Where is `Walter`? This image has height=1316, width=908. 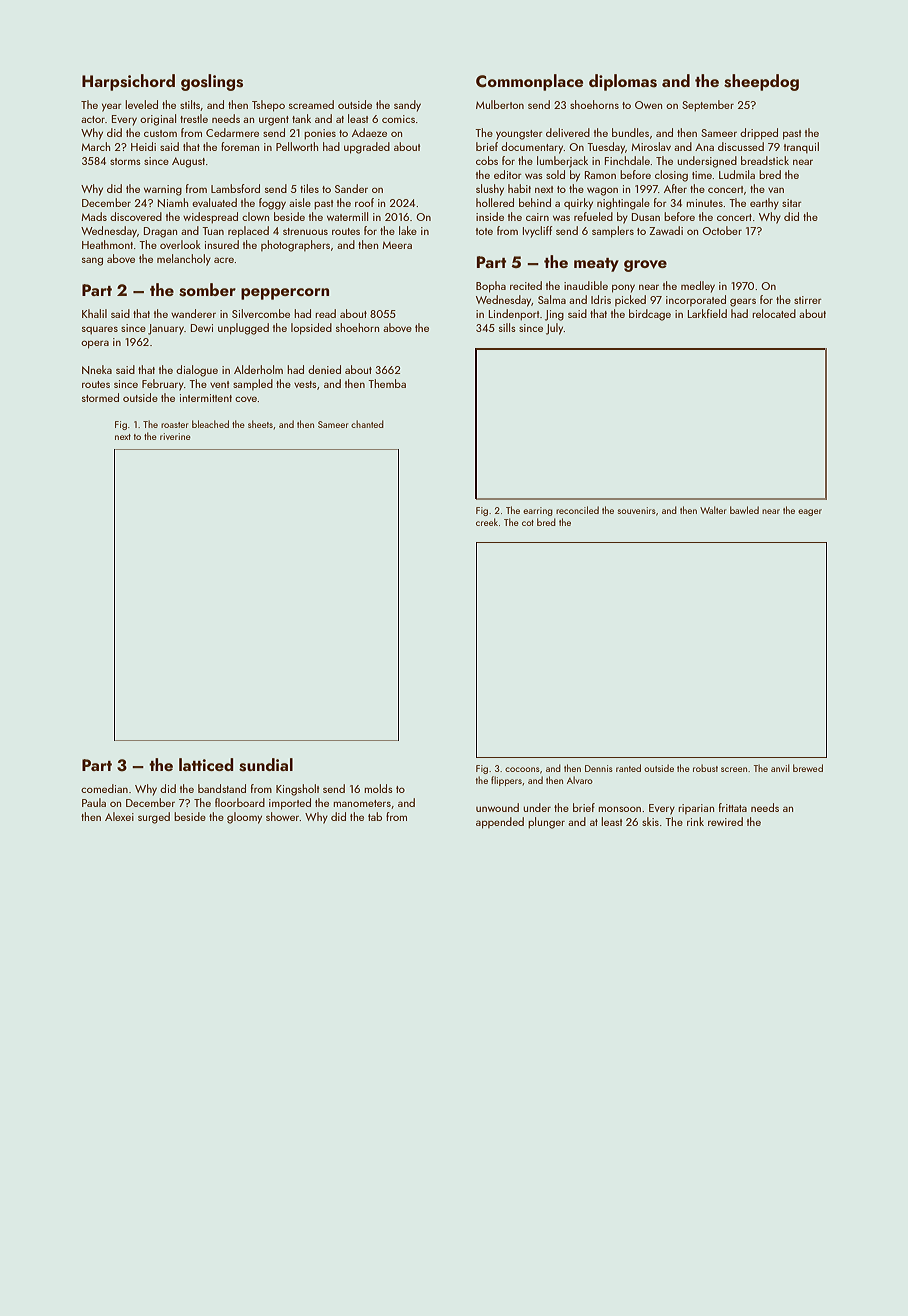 Walter is located at coordinates (713, 510).
